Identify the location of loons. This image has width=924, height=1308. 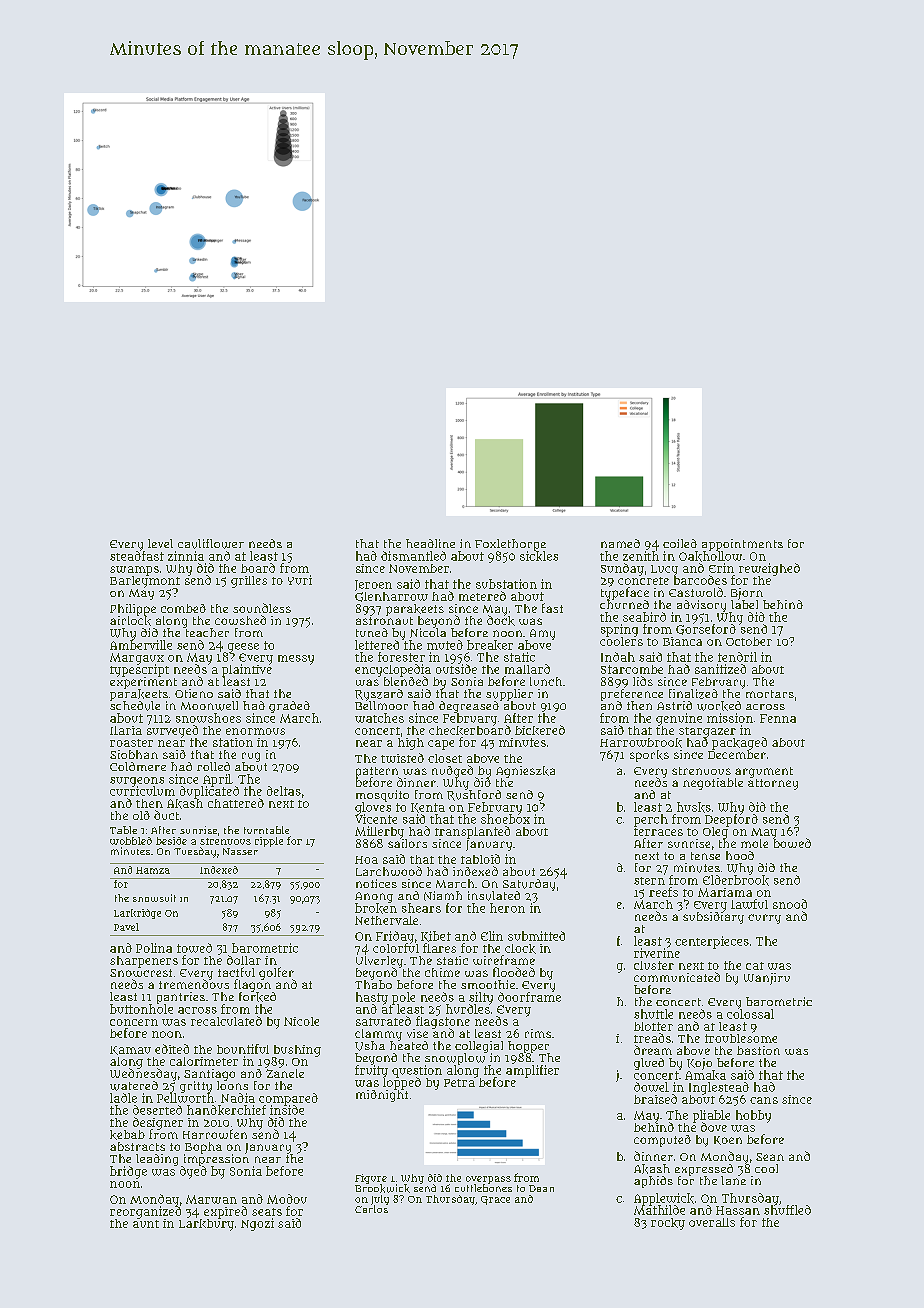
(232, 1085).
